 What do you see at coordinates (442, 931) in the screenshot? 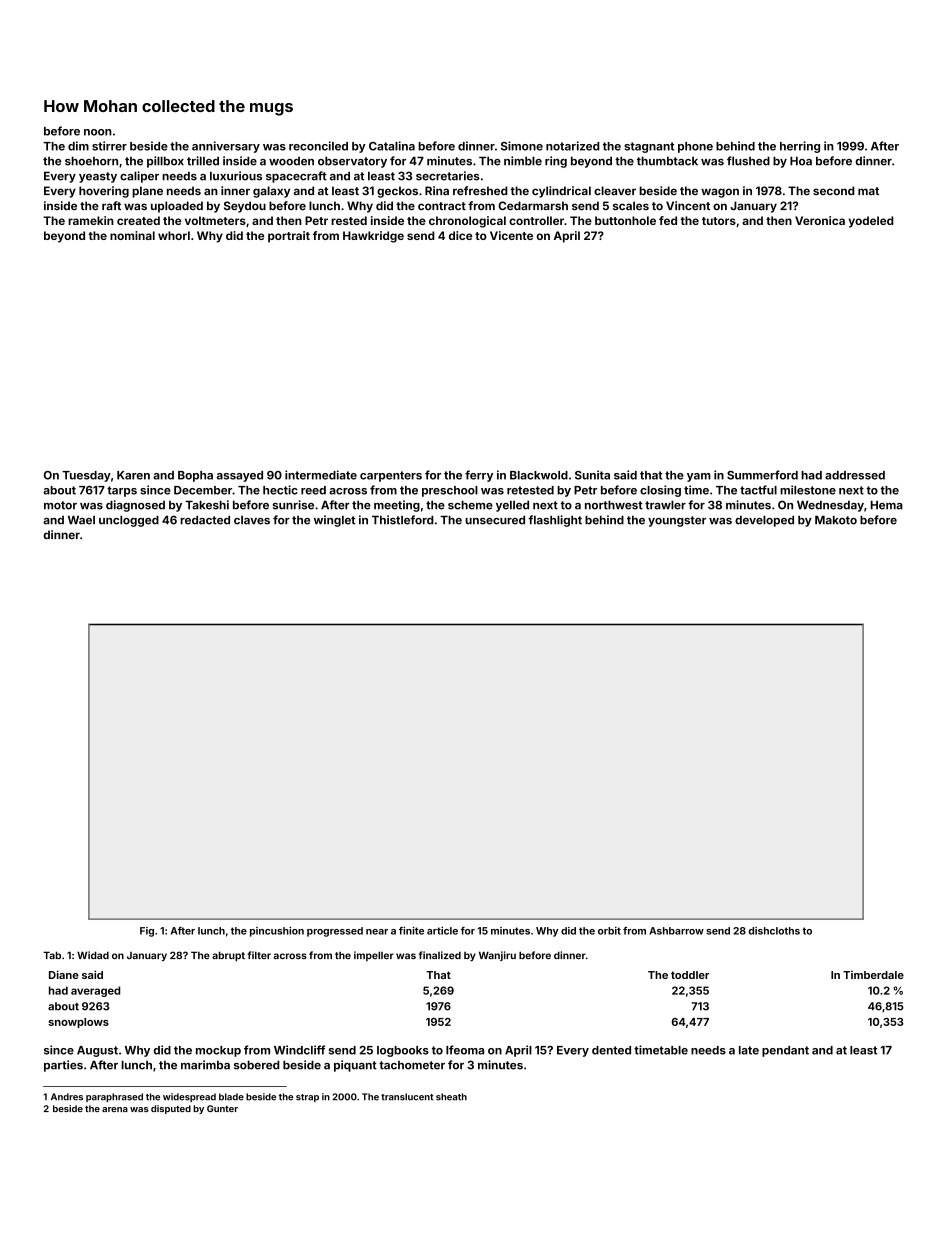
I see `article` at bounding box center [442, 931].
